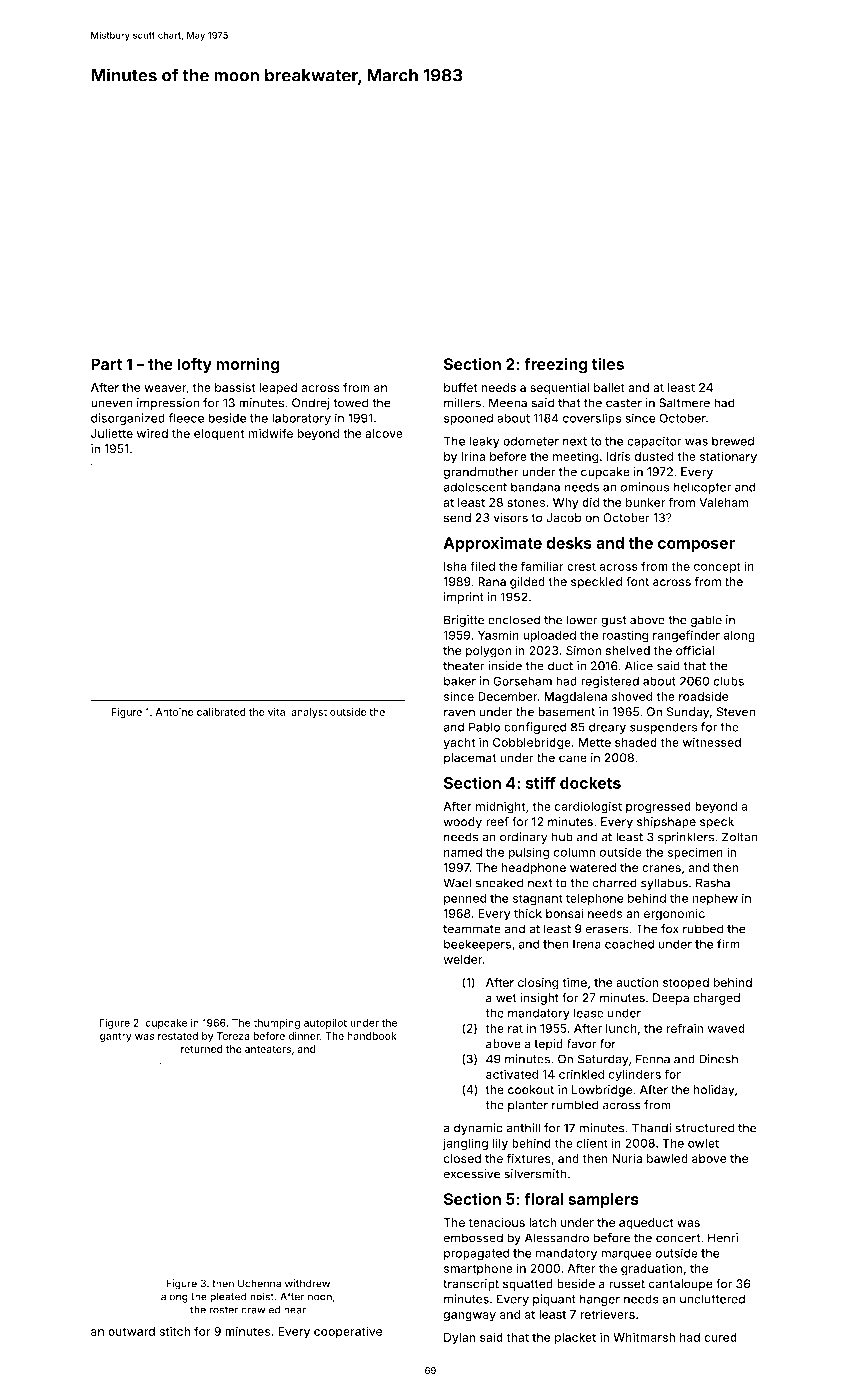  Describe the element at coordinates (651, 1128) in the screenshot. I see `Thandi` at that location.
